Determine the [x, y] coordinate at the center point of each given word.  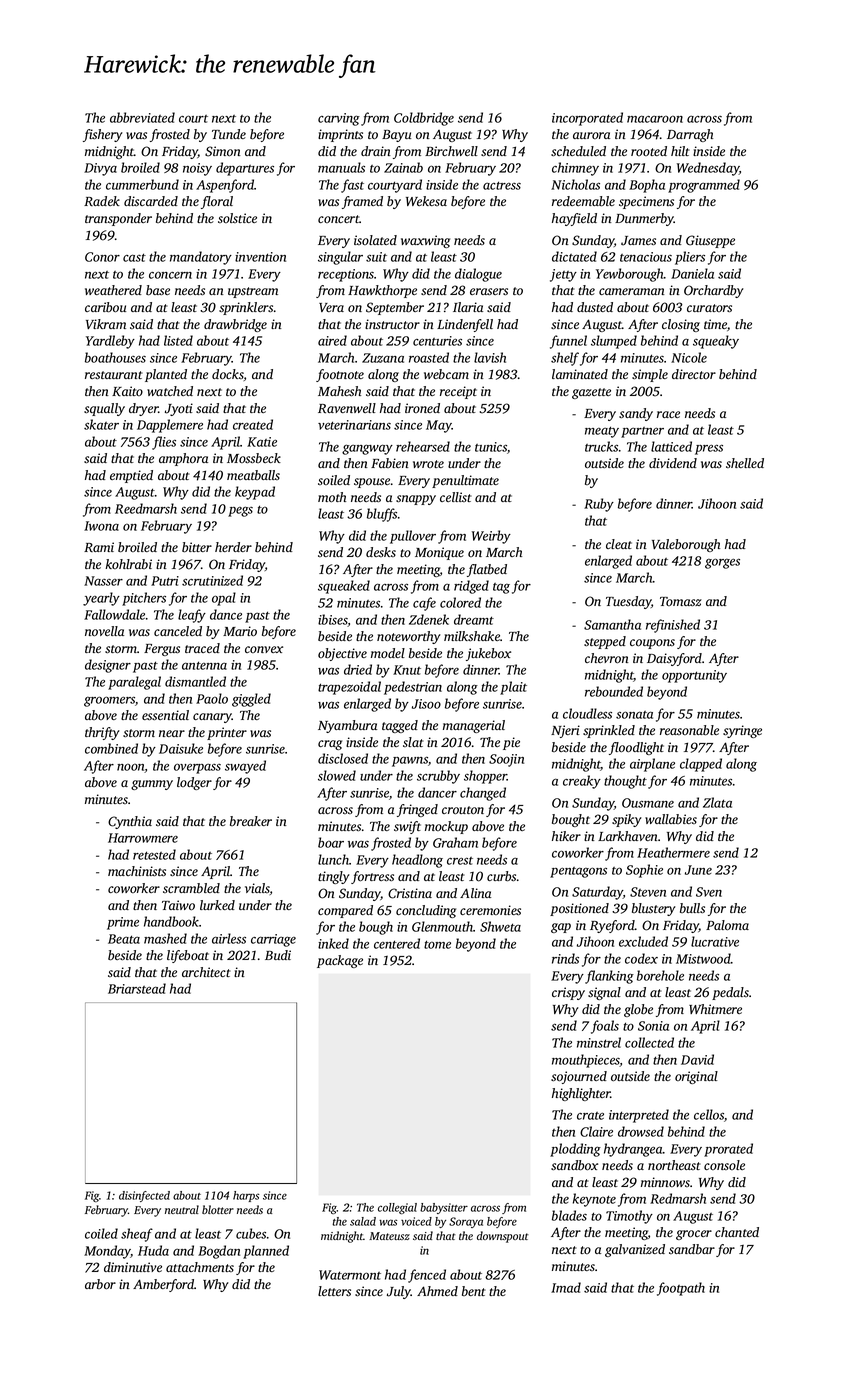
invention [260, 257]
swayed [245, 767]
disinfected [144, 1196]
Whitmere [715, 1009]
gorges [722, 563]
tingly [334, 877]
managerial [474, 726]
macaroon [655, 119]
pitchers [144, 599]
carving [339, 119]
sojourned [579, 1077]
